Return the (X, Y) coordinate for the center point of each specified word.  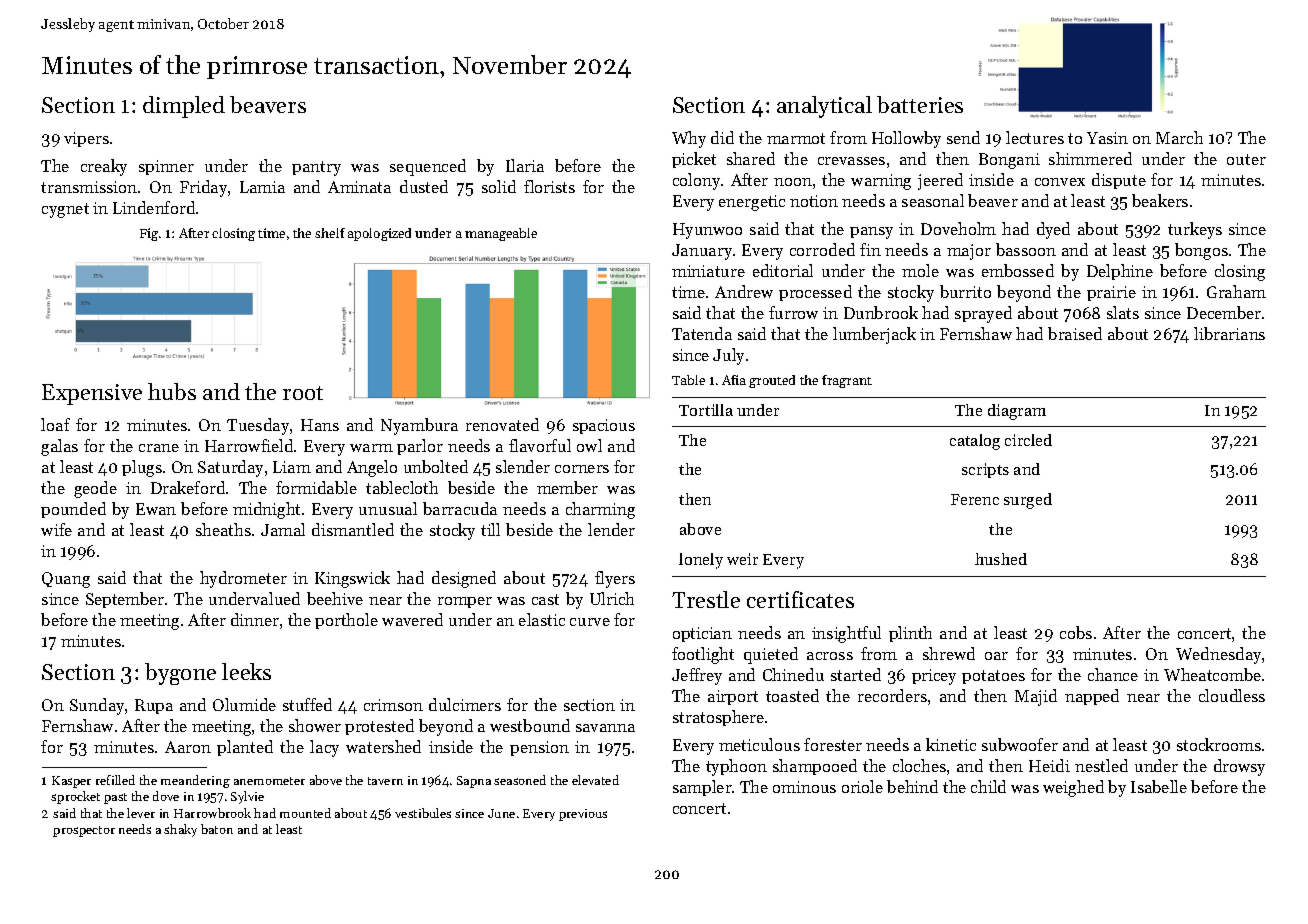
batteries (920, 104)
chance (1113, 674)
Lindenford (154, 207)
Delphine (1120, 272)
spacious (604, 426)
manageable (501, 234)
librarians (1229, 333)
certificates (800, 599)
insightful (846, 634)
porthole (346, 621)
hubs (172, 391)
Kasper (71, 782)
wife (56, 529)
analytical (824, 107)
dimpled (184, 107)
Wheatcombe (1212, 674)
